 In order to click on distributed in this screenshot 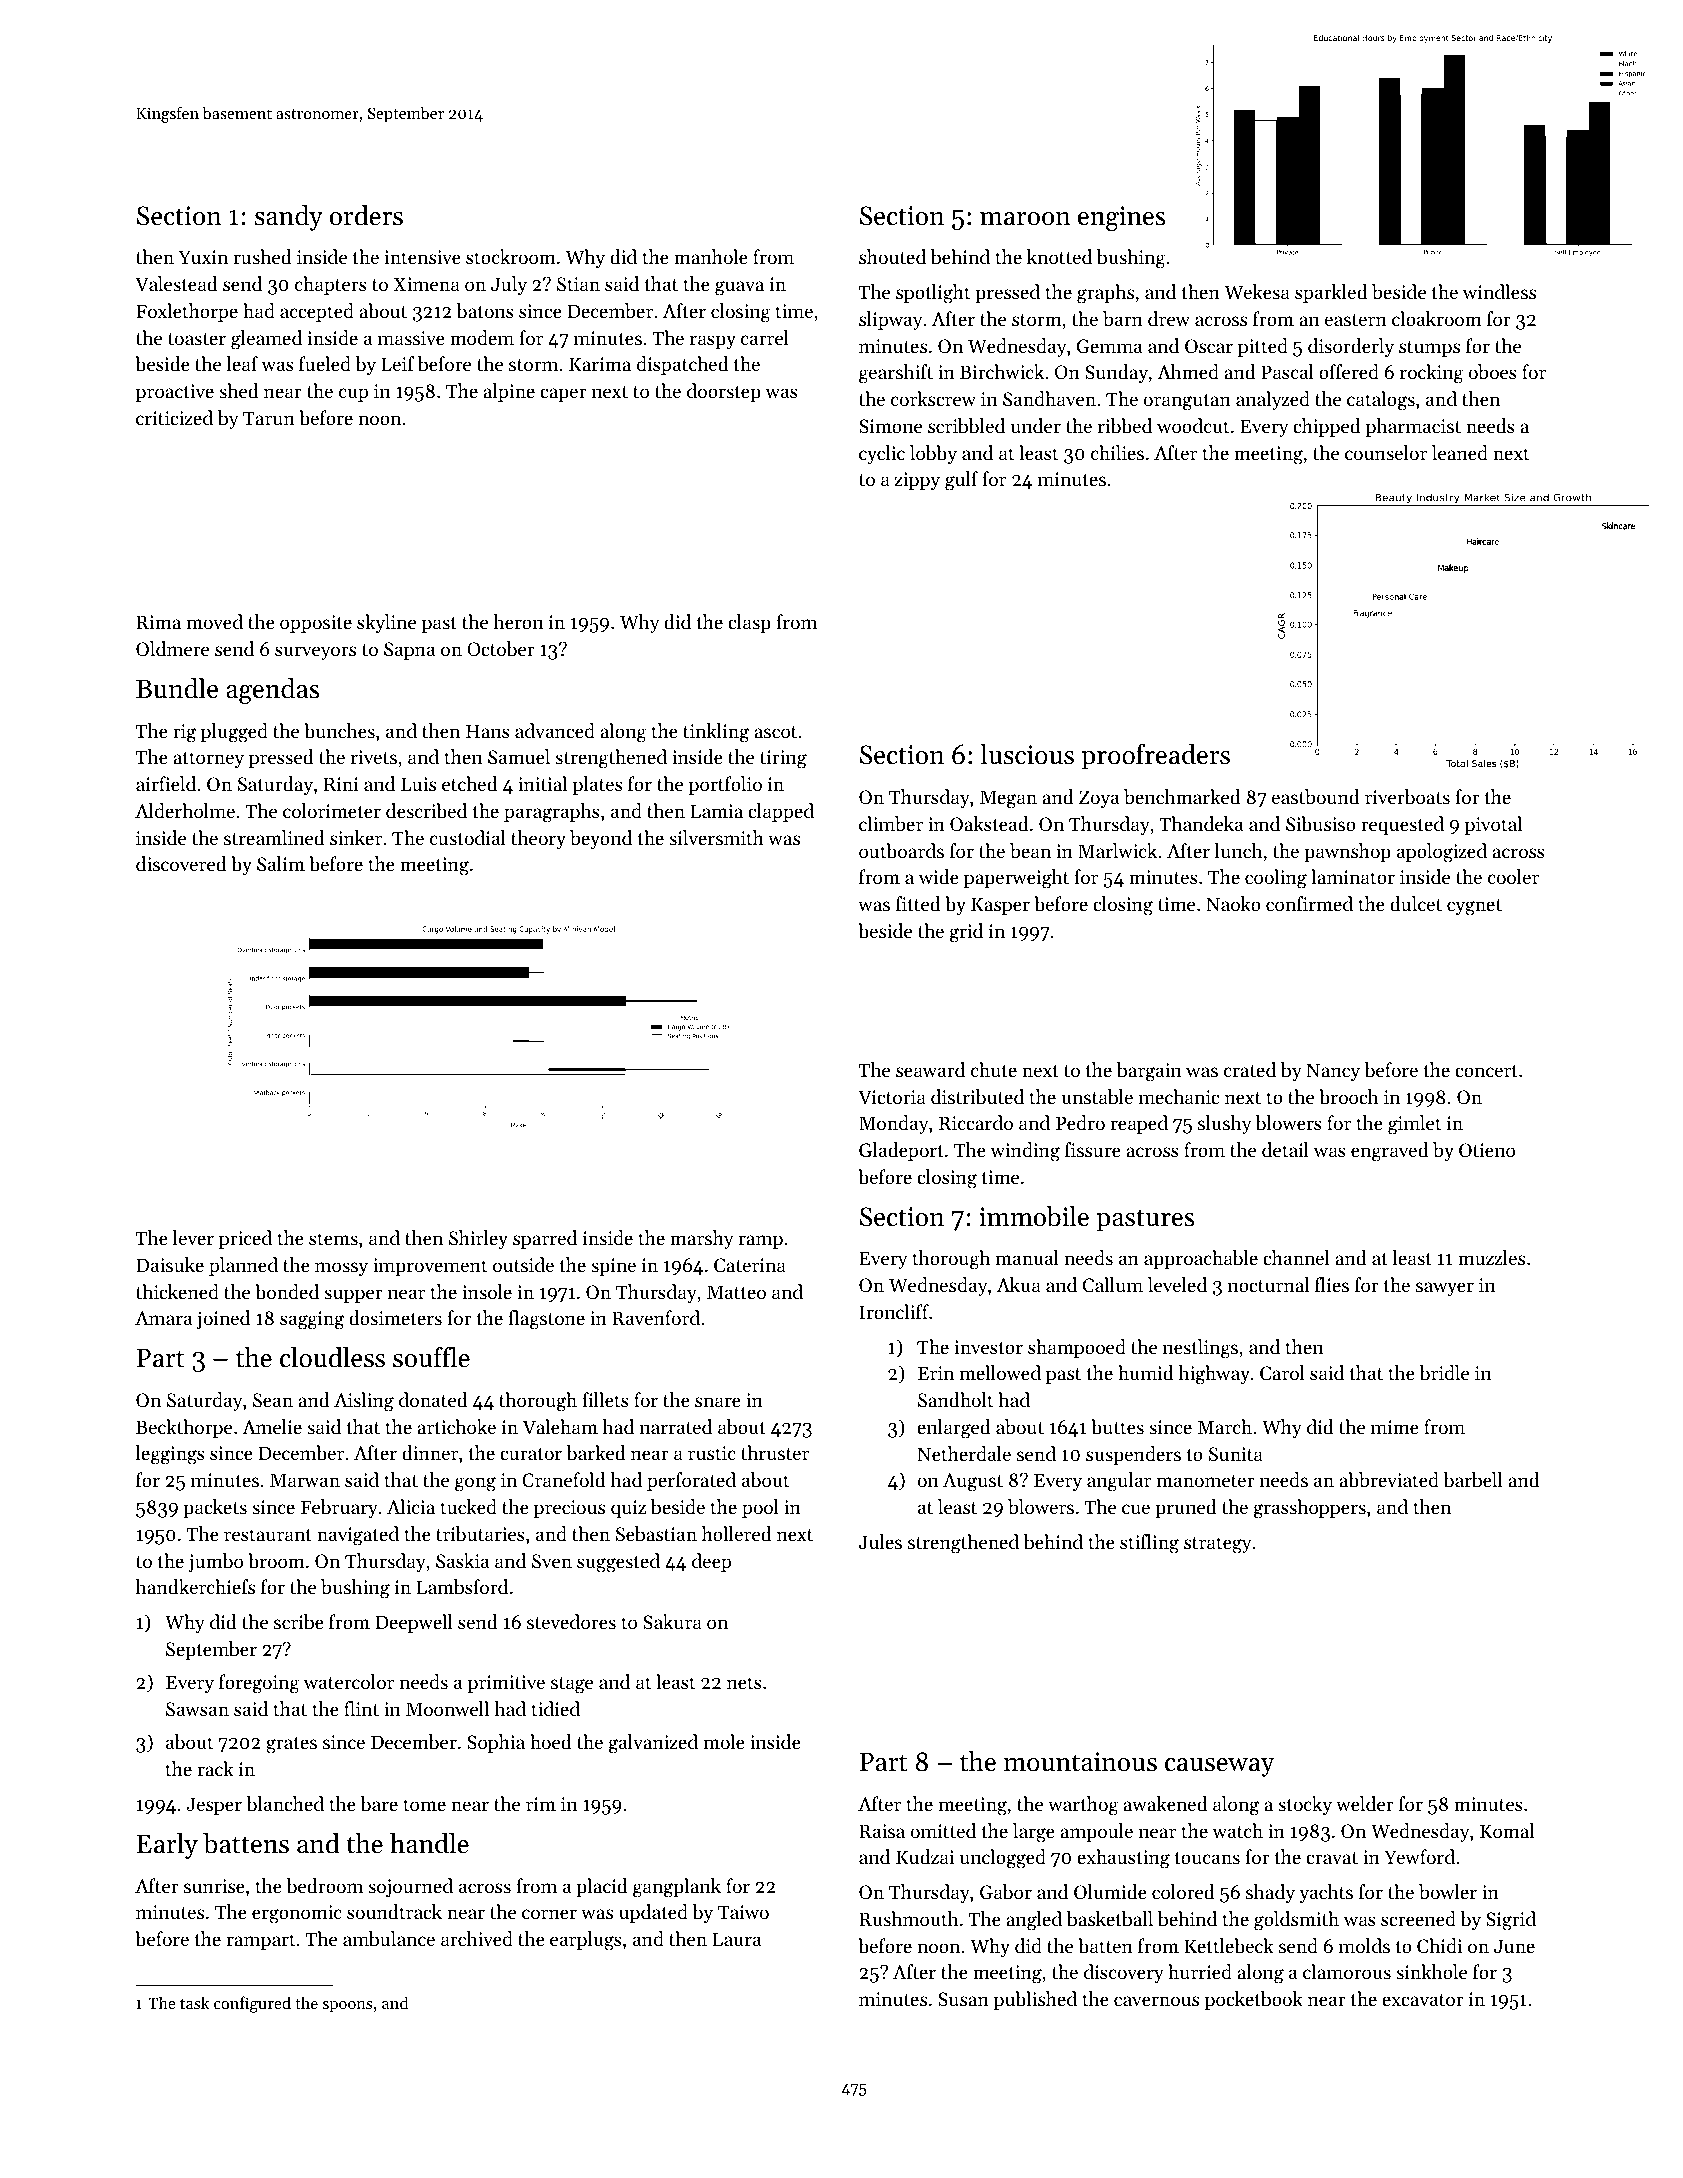, I will do `click(977, 1097)`.
